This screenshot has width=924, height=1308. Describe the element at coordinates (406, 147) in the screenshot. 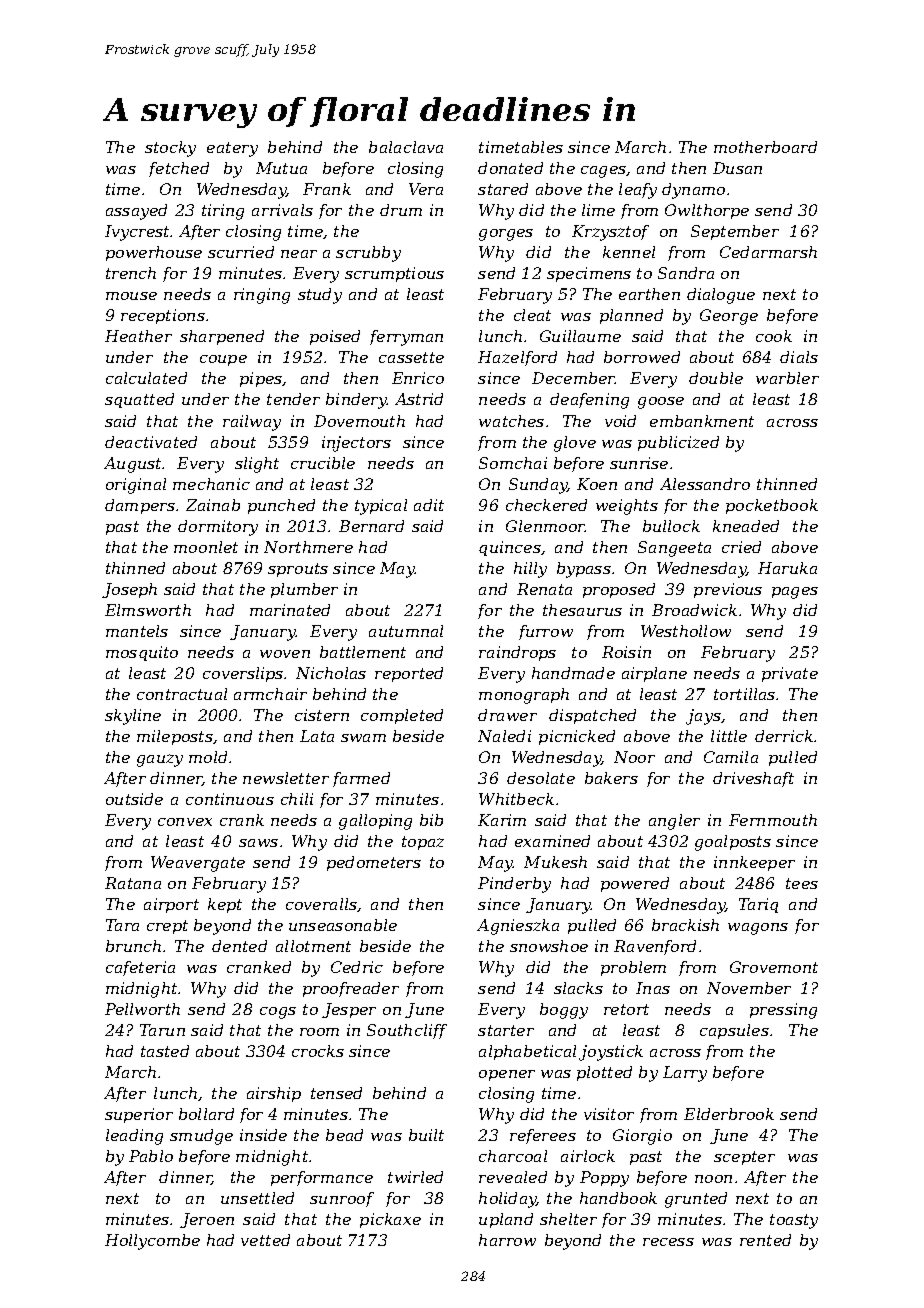

I see `balaclava` at that location.
